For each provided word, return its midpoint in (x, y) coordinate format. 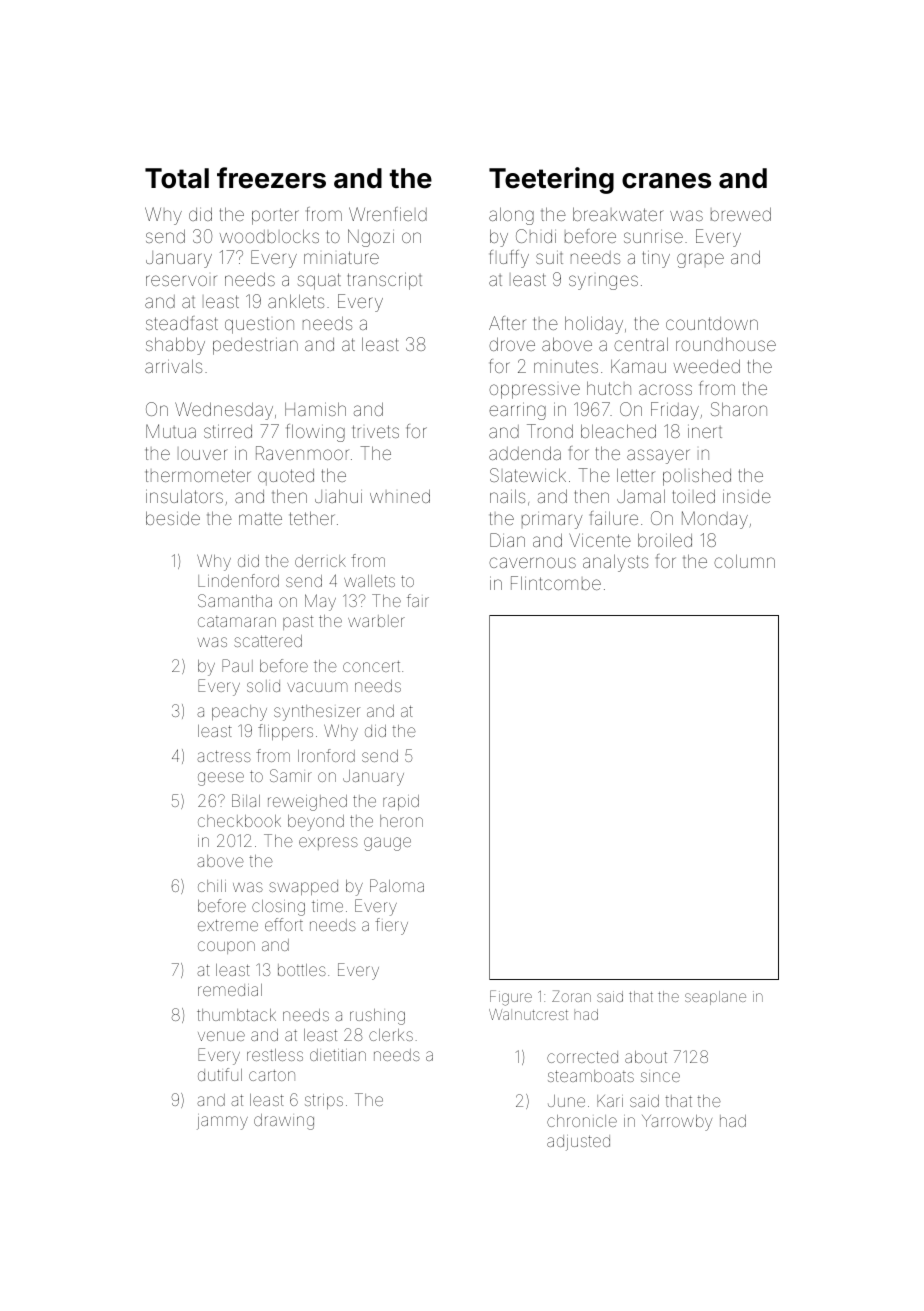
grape (700, 260)
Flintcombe (556, 583)
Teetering (551, 180)
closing (278, 908)
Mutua (171, 431)
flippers (285, 732)
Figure (511, 998)
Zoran (571, 996)
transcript (385, 281)
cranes (666, 181)
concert (371, 666)
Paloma (397, 885)
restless (275, 1055)
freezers (271, 178)
